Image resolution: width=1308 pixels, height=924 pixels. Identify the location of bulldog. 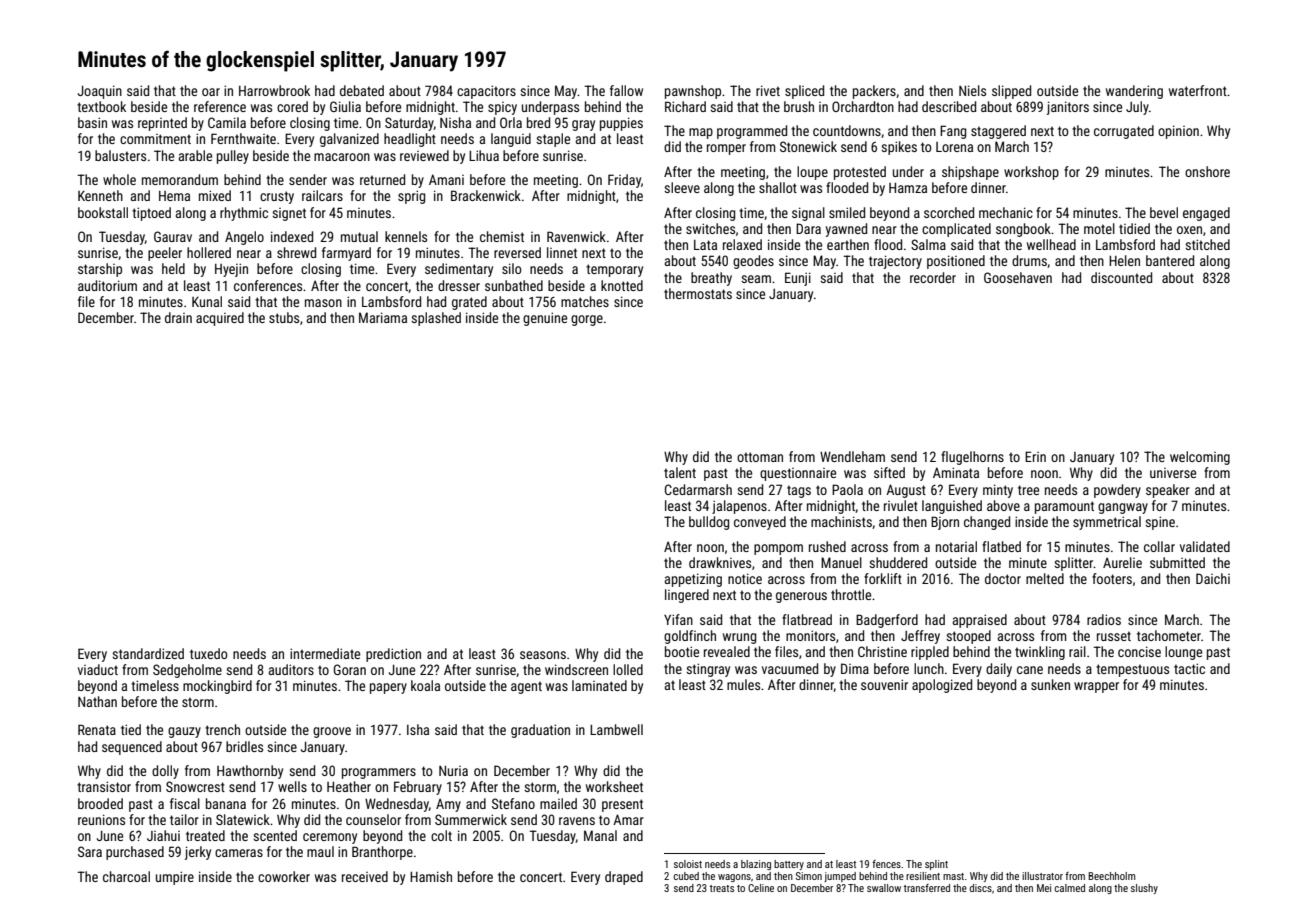
(709, 523).
